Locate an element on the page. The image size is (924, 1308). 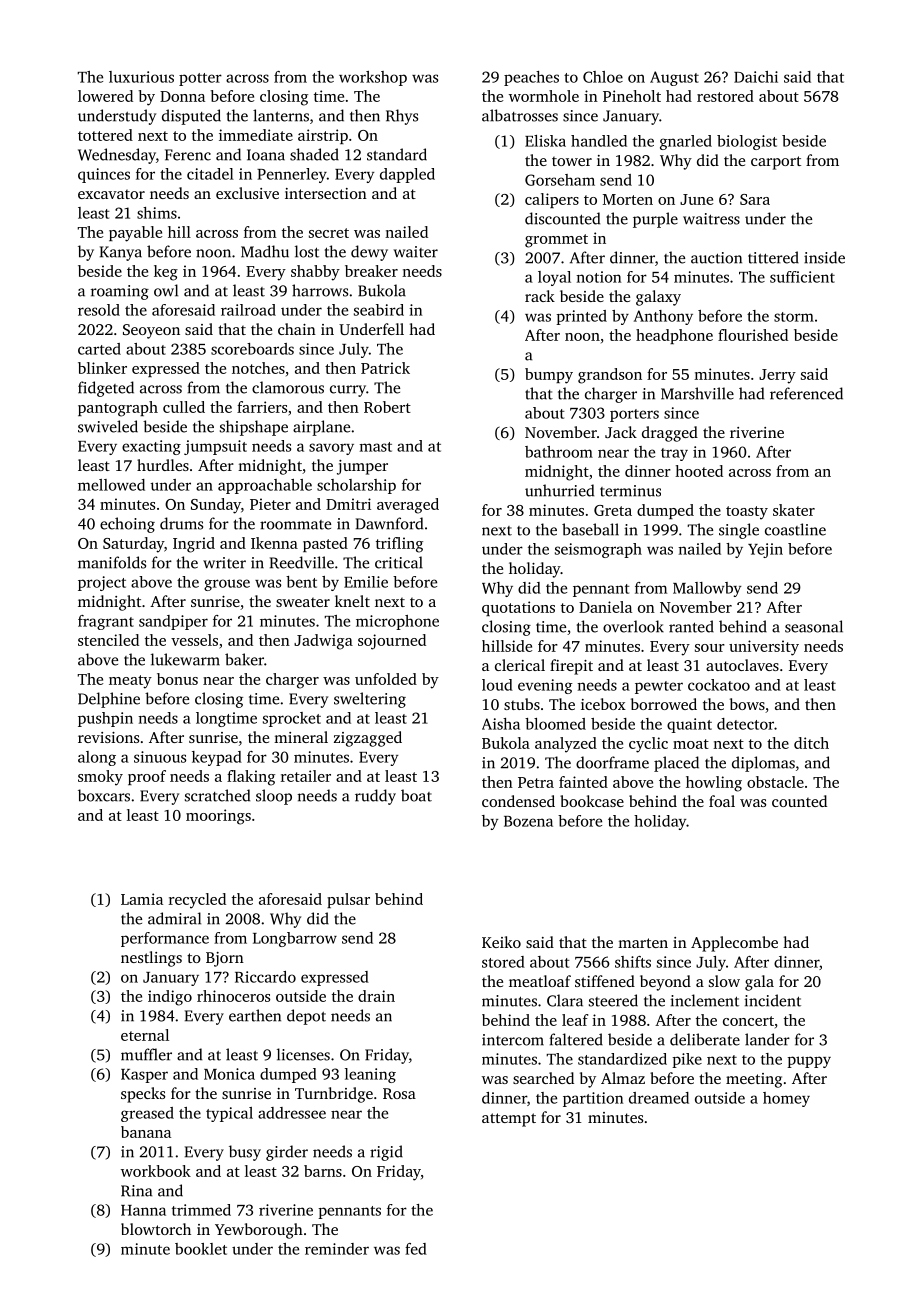
homey is located at coordinates (786, 1099).
